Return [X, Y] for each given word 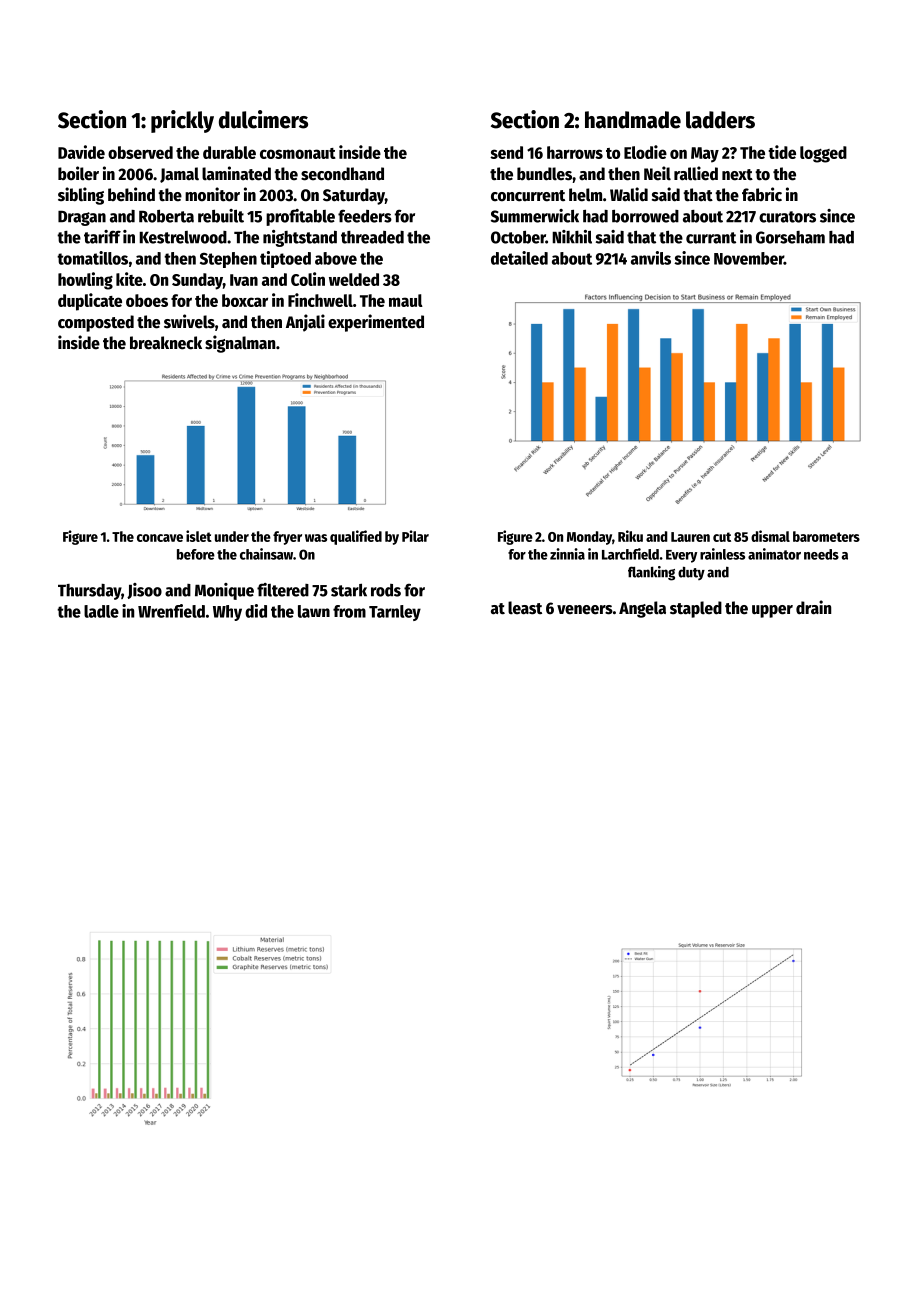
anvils [651, 258]
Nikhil [572, 237]
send [506, 152]
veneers [585, 610]
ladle [101, 611]
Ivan [244, 280]
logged [823, 154]
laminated [236, 173]
